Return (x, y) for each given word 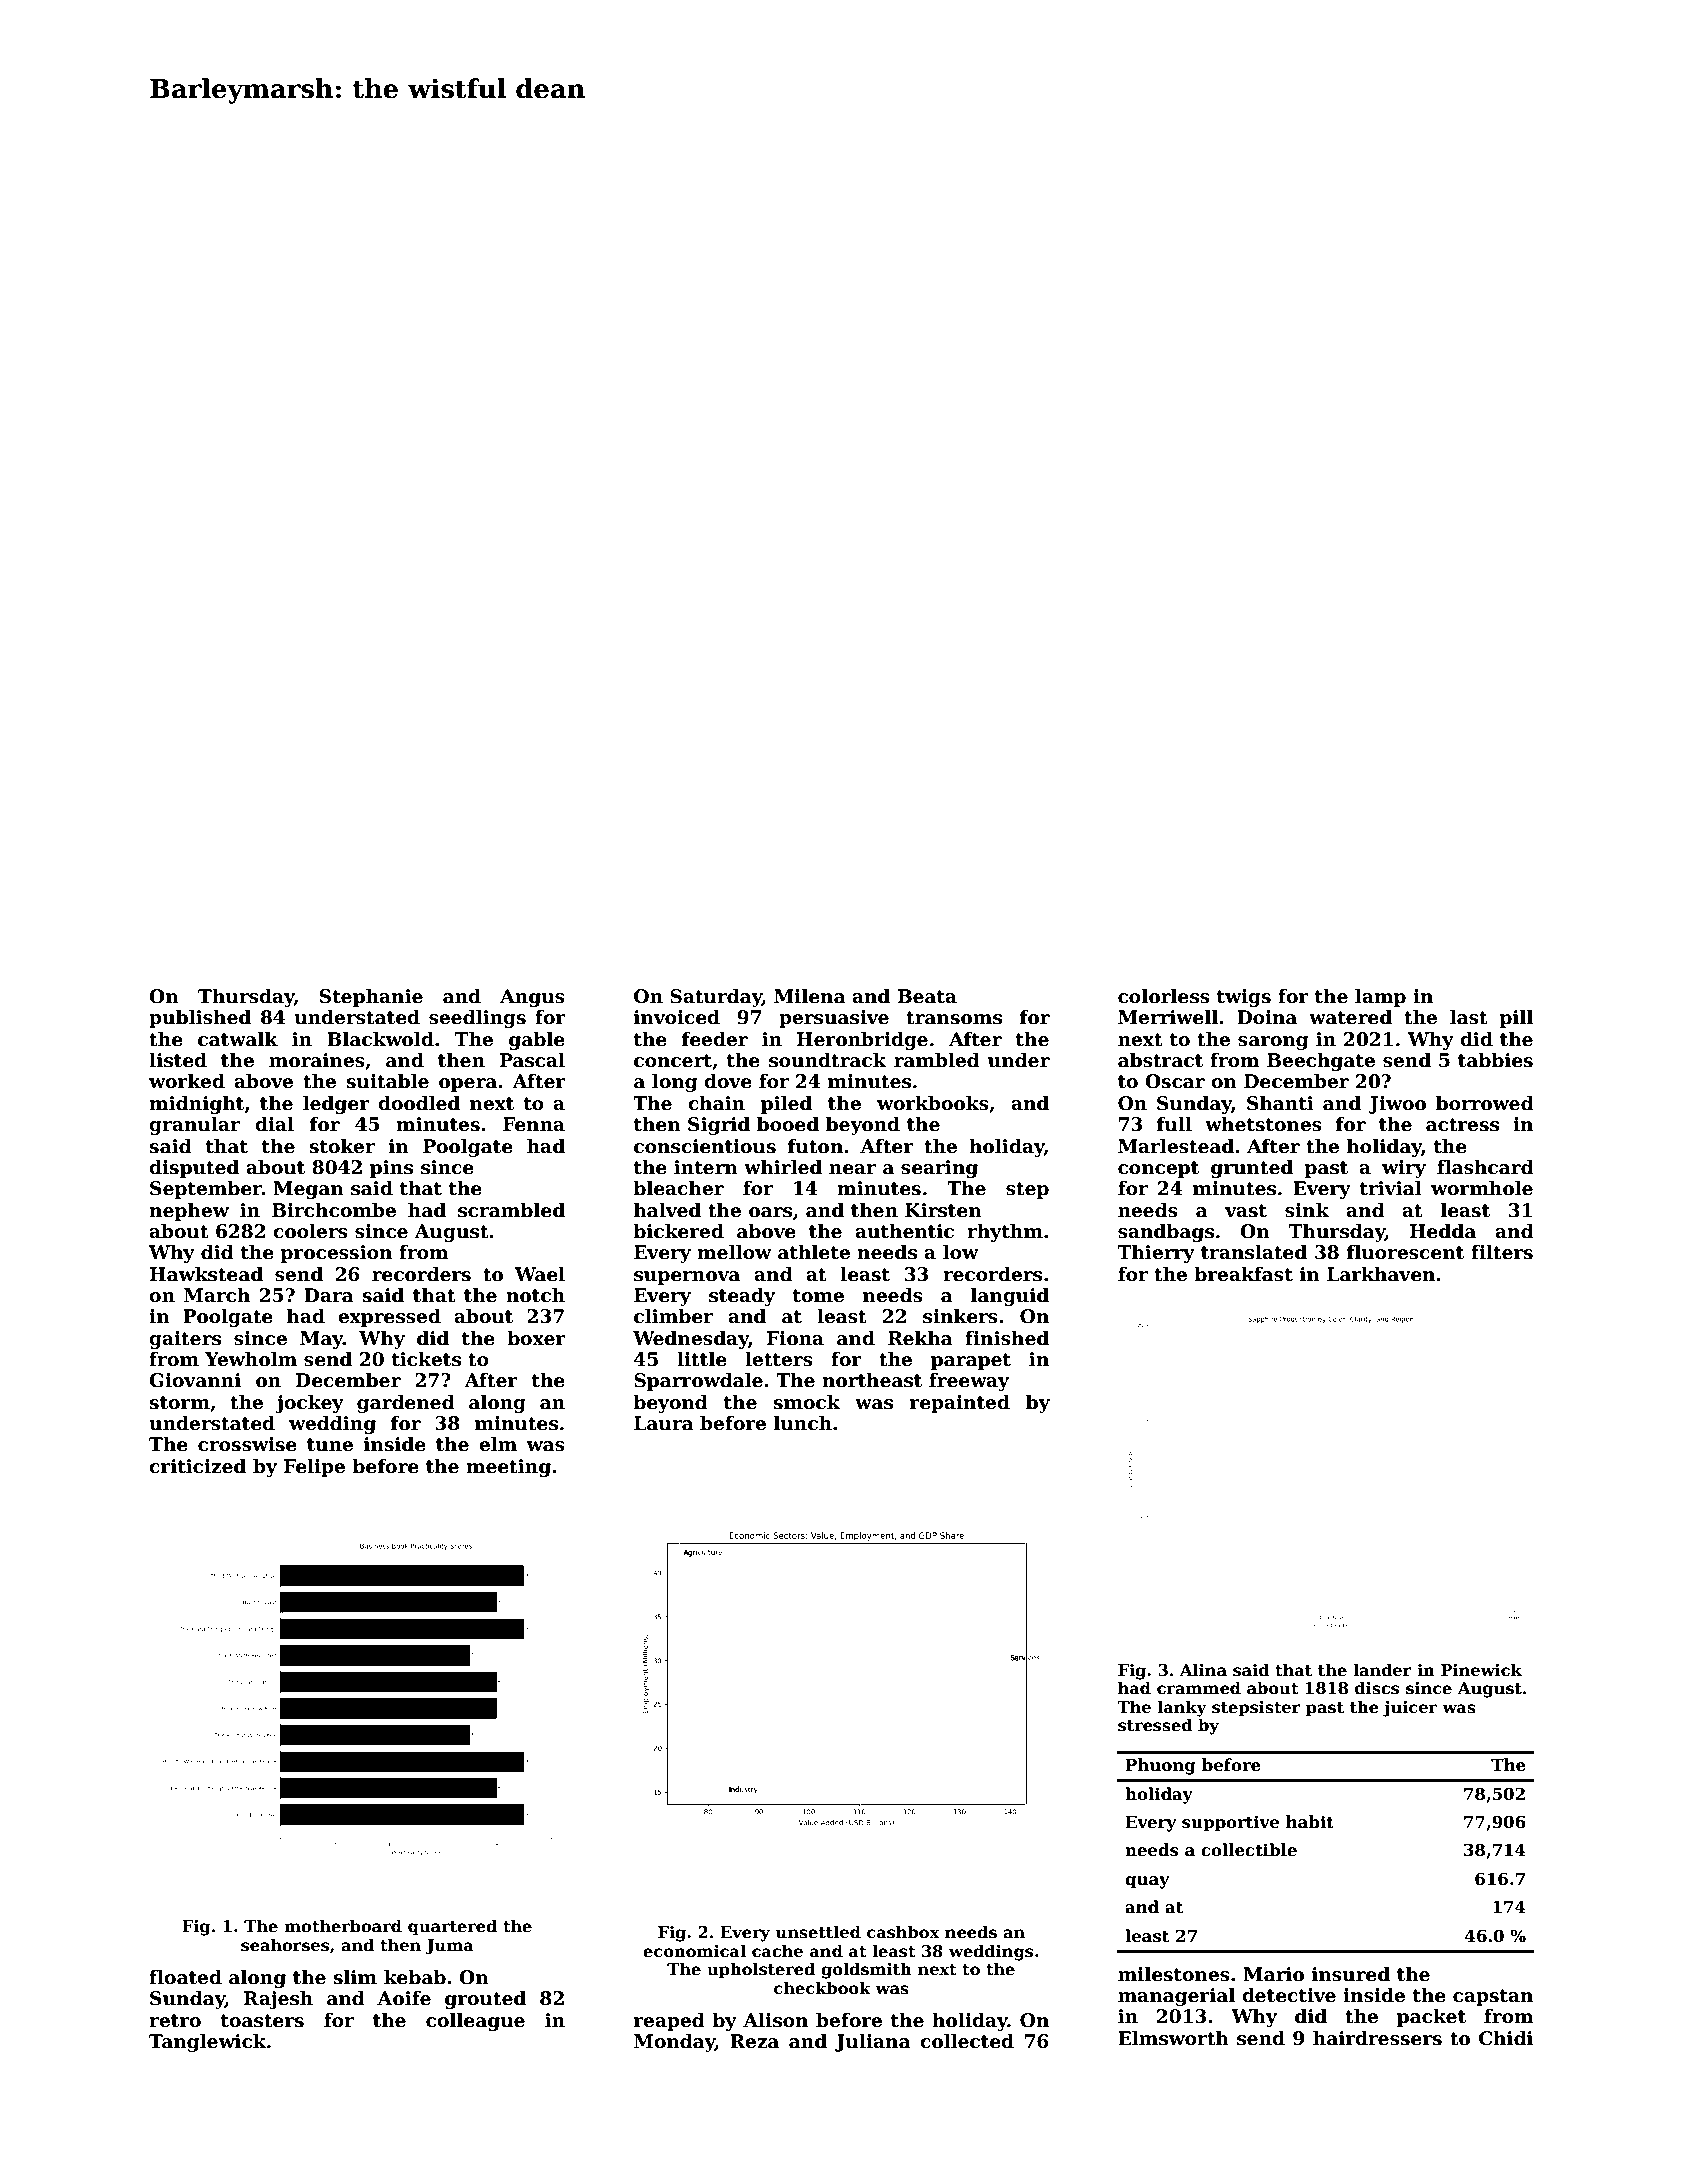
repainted (960, 1403)
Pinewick (1481, 1670)
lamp (1380, 997)
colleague (475, 2021)
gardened (406, 1403)
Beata (927, 996)
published (200, 1018)
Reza (754, 2041)
